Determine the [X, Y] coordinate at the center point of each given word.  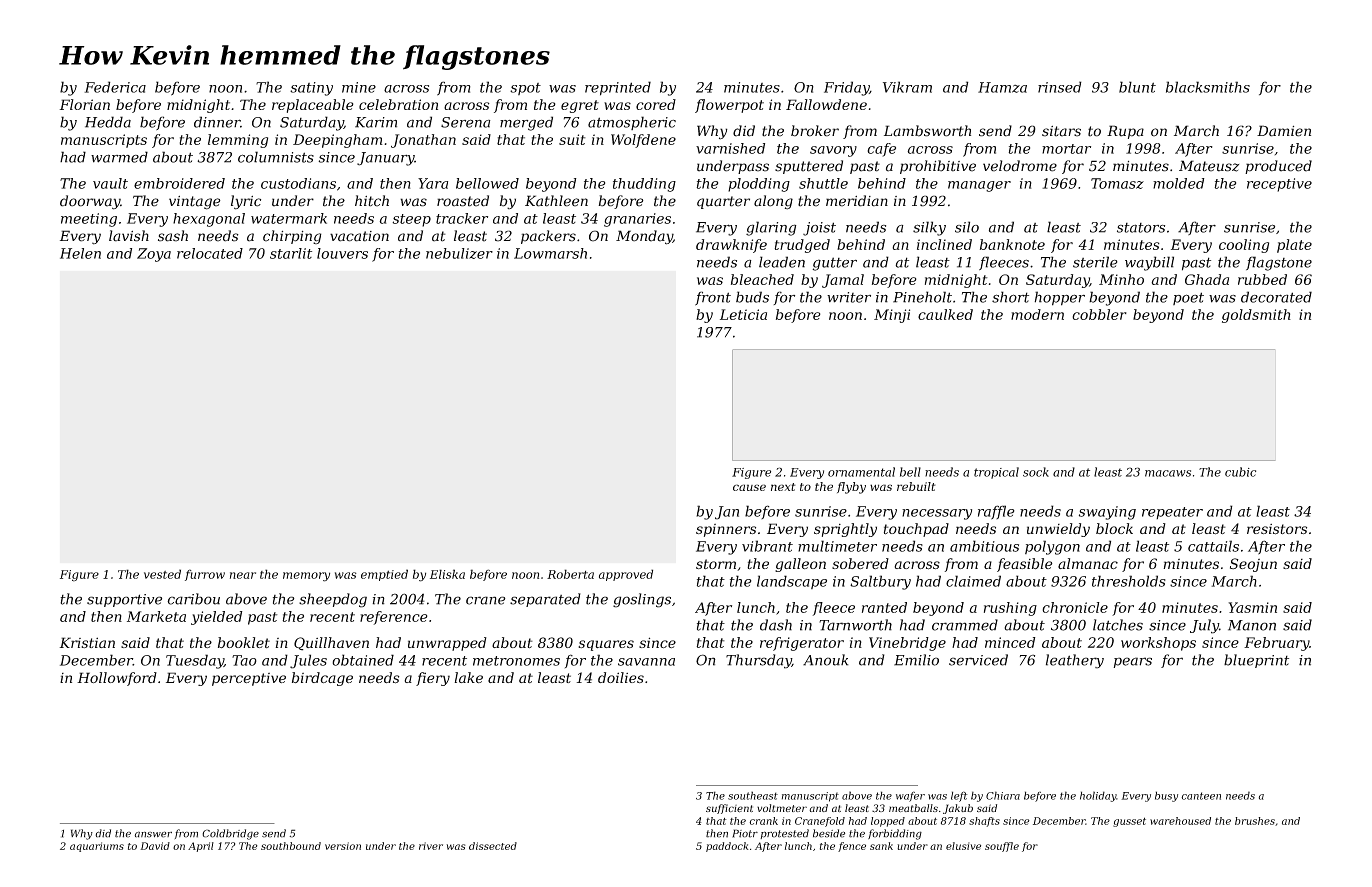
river [431, 846]
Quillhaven [331, 644]
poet [1188, 298]
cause [749, 487]
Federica [115, 87]
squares [606, 645]
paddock [727, 847]
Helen [80, 253]
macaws [1168, 473]
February [1276, 644]
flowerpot [729, 106]
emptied [384, 575]
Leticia [743, 314]
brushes [1255, 821]
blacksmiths [1208, 87]
